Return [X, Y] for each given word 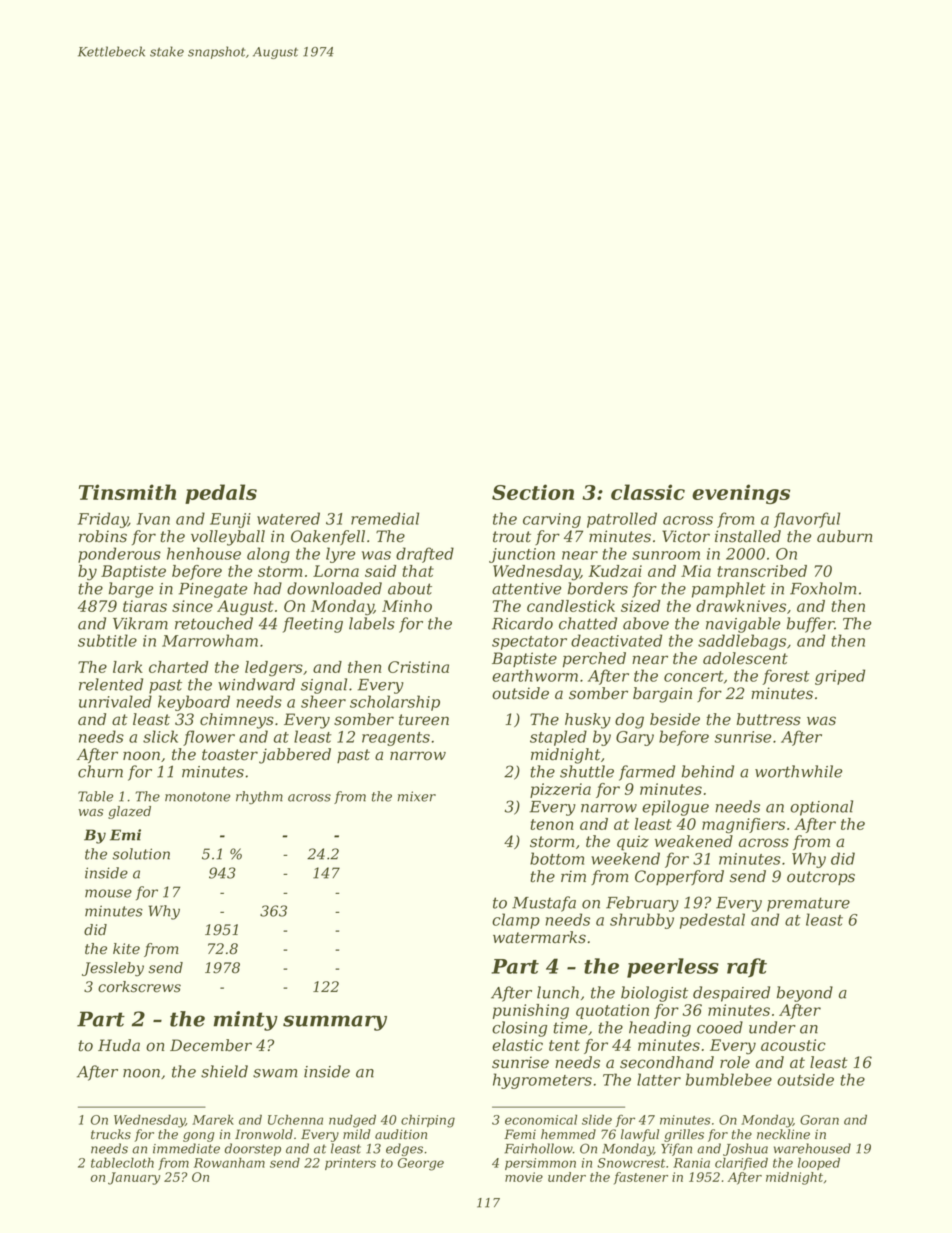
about [410, 588]
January [134, 1178]
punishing [531, 1012]
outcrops [821, 878]
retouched [214, 623]
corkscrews [139, 987]
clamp [516, 921]
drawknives [741, 606]
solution [141, 854]
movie [524, 1177]
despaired [731, 994]
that [418, 571]
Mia [696, 571]
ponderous [119, 555]
